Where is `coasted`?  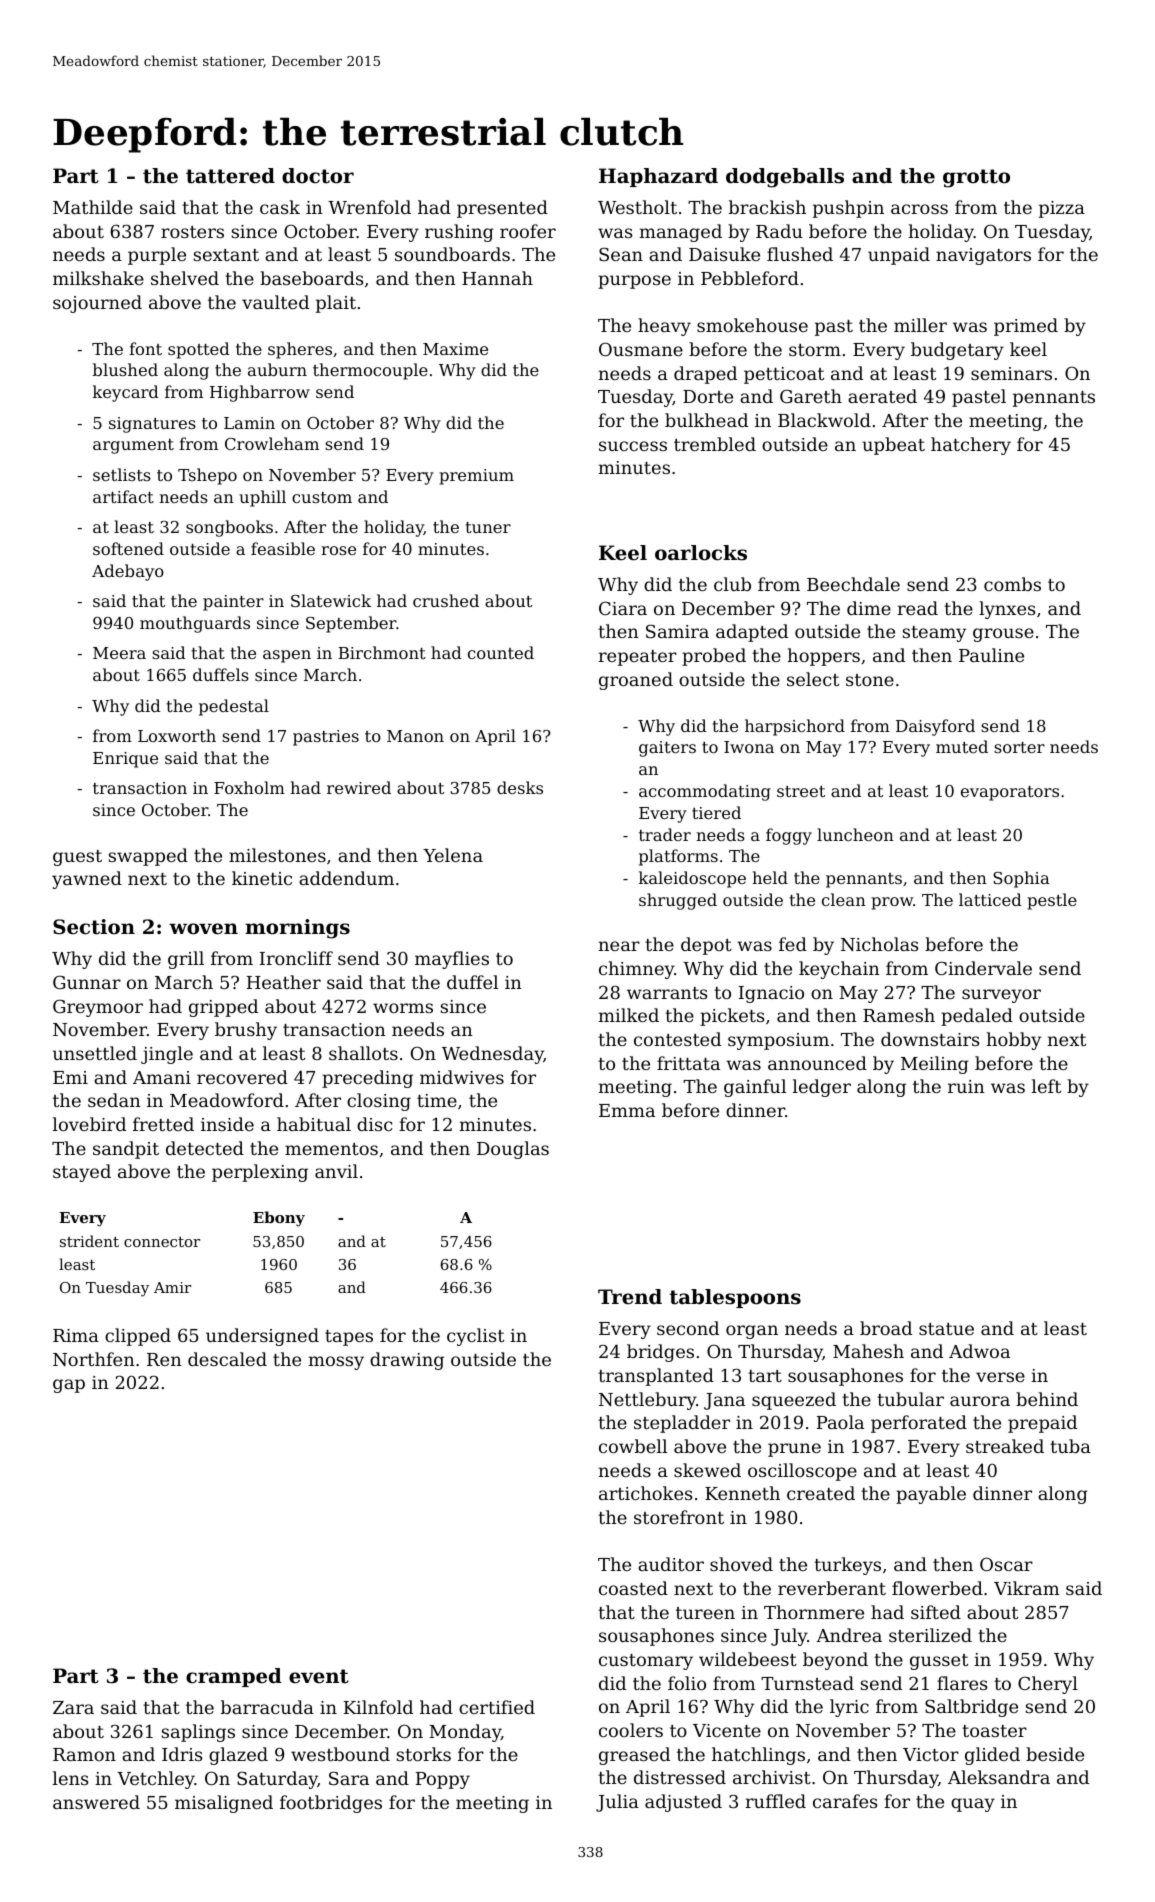
coasted is located at coordinates (633, 1588).
